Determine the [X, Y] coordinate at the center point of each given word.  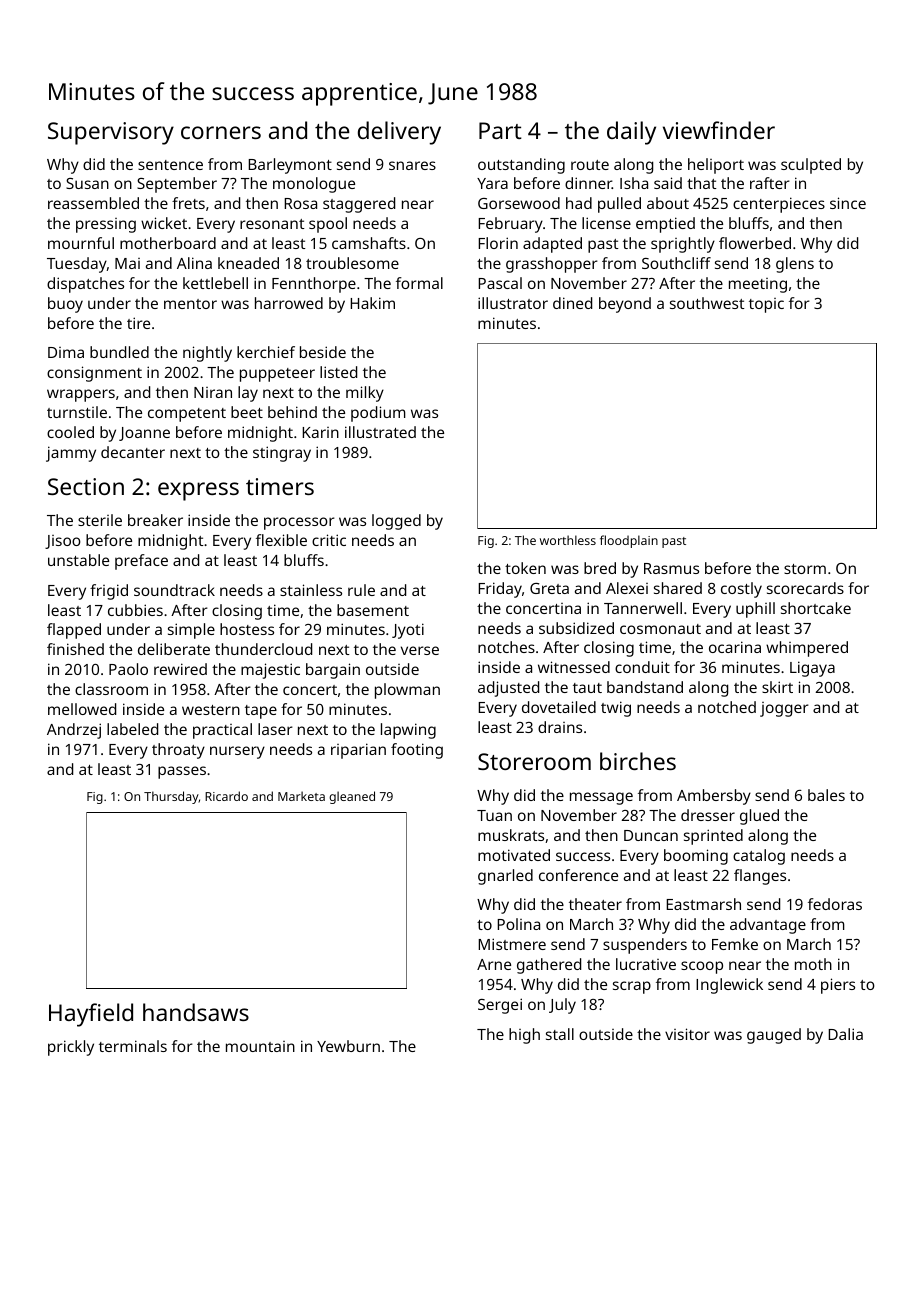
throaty [178, 751]
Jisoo [63, 542]
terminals [133, 1046]
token [525, 568]
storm [805, 569]
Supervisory [111, 133]
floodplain [629, 541]
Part [500, 130]
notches [506, 647]
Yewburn [348, 1046]
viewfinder [719, 130]
